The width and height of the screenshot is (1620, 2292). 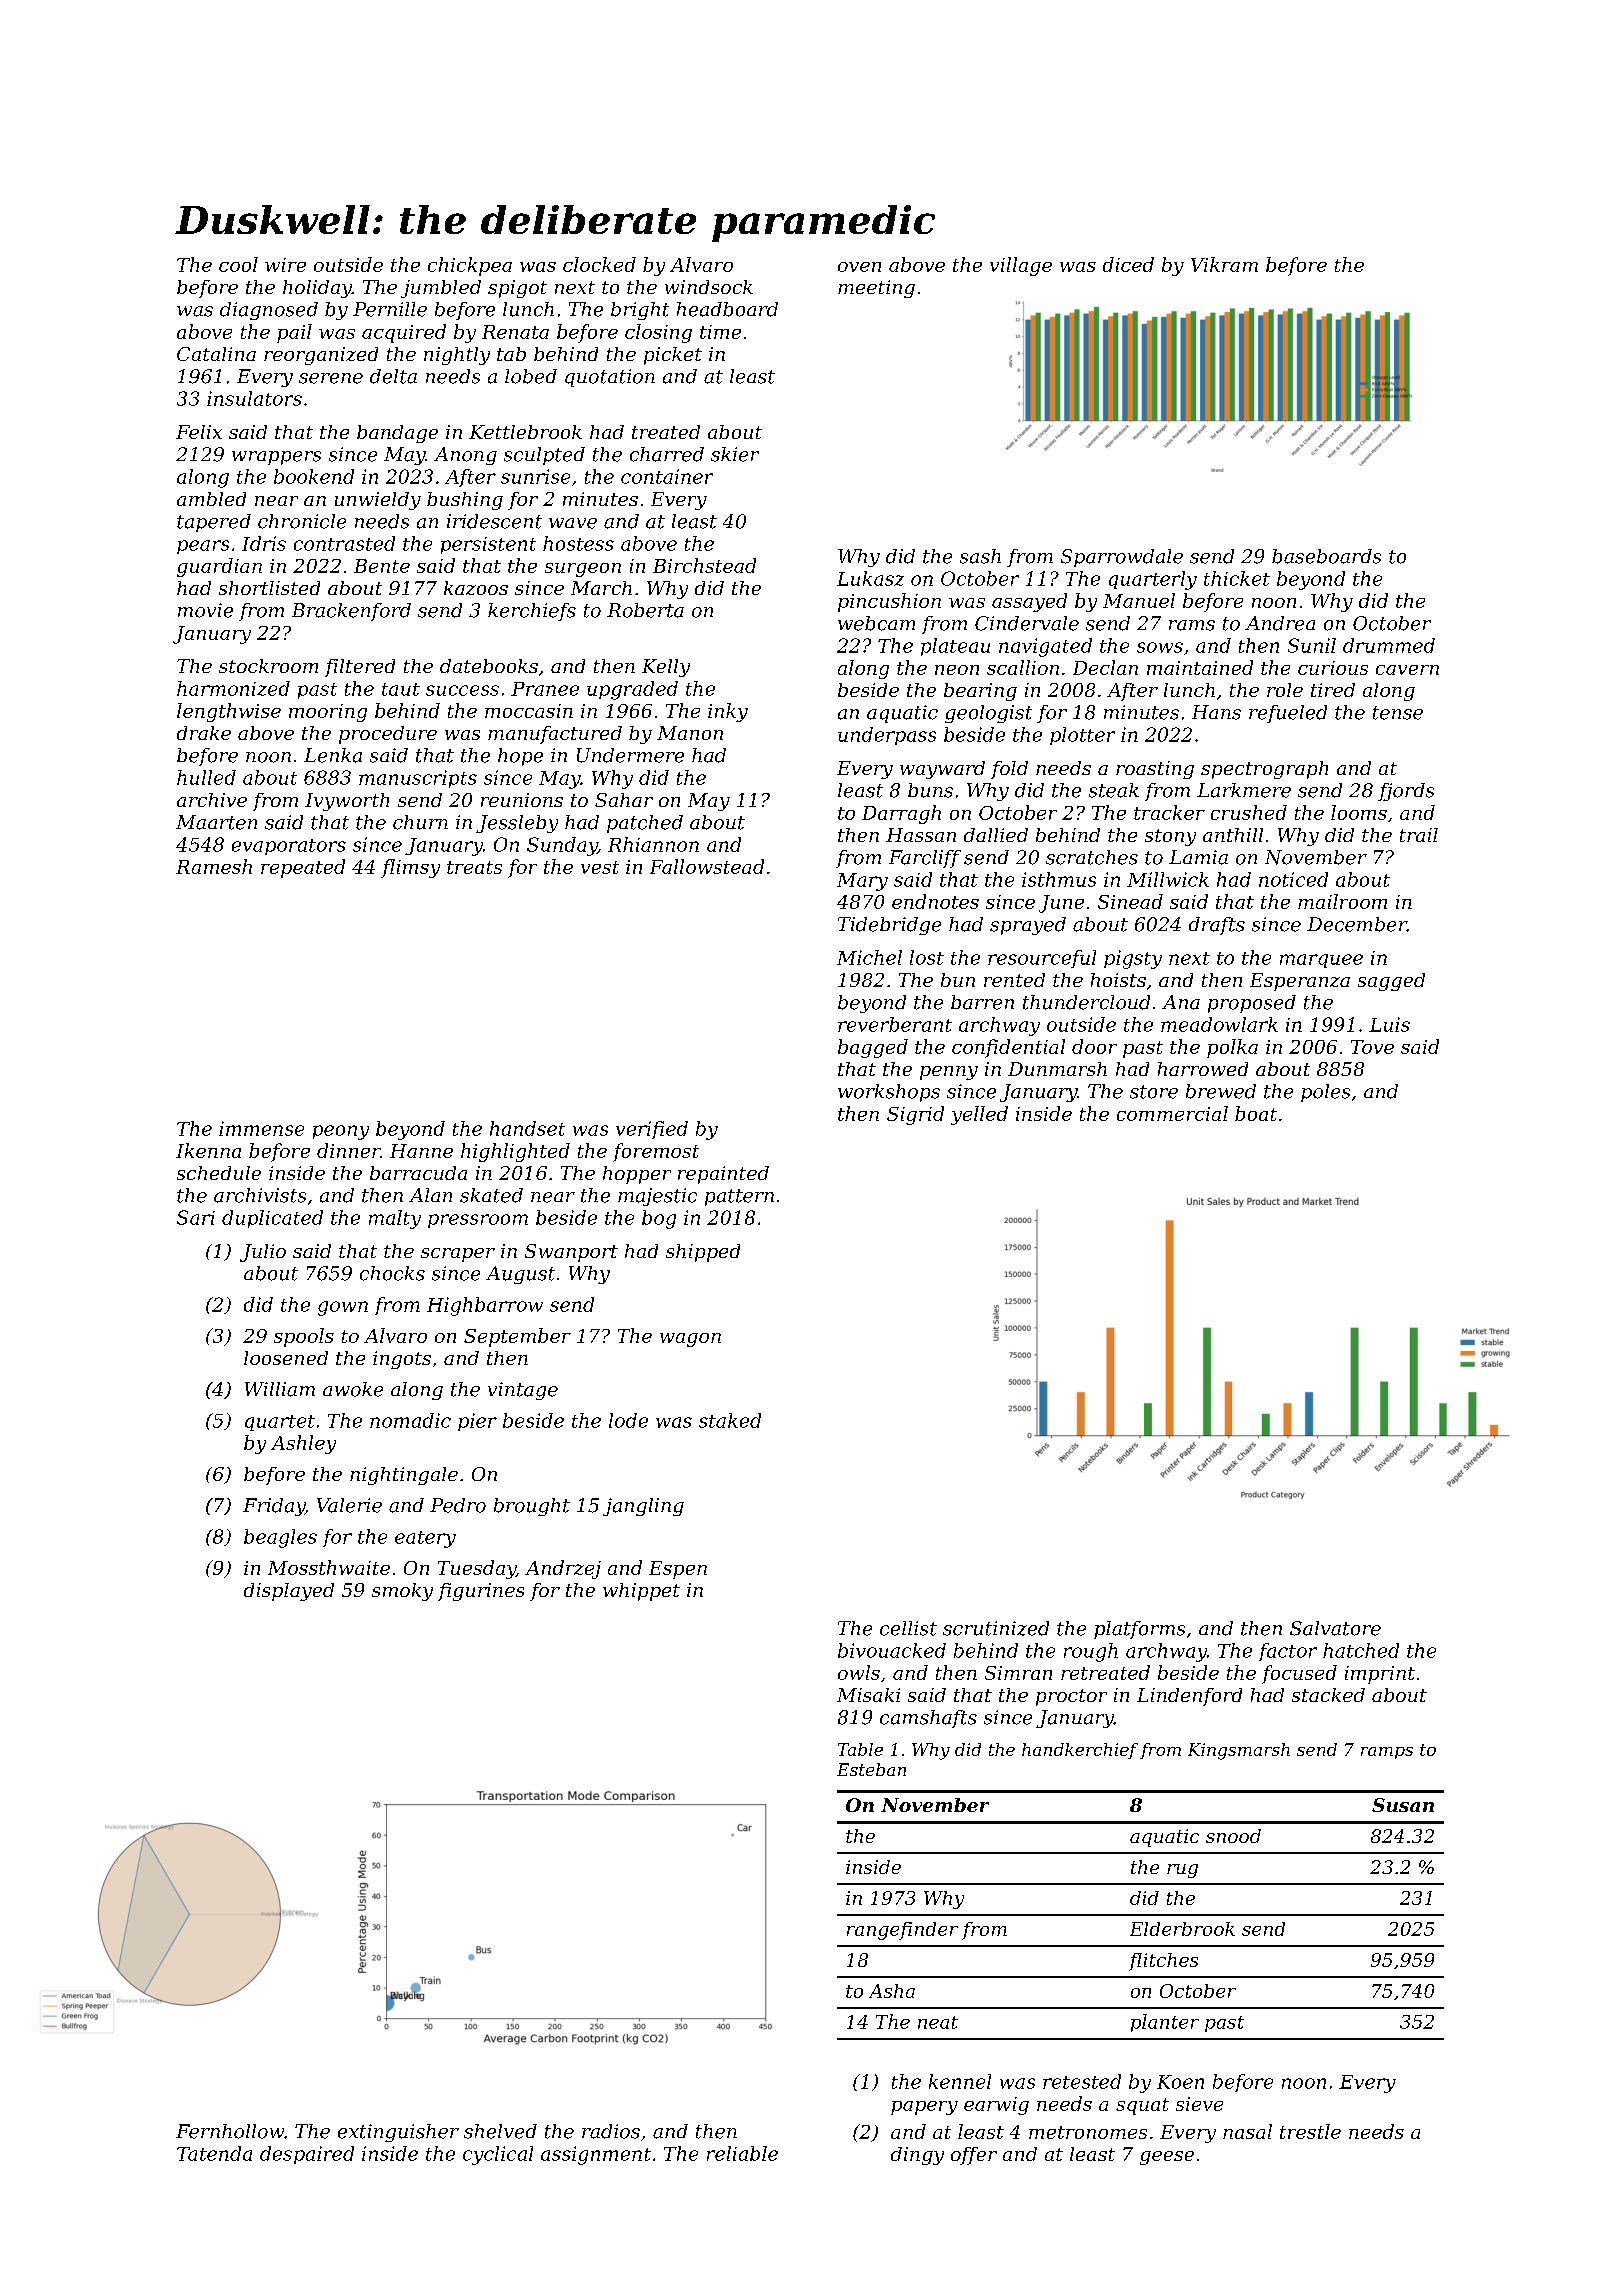 What do you see at coordinates (1018, 1673) in the screenshot?
I see `Simran` at bounding box center [1018, 1673].
